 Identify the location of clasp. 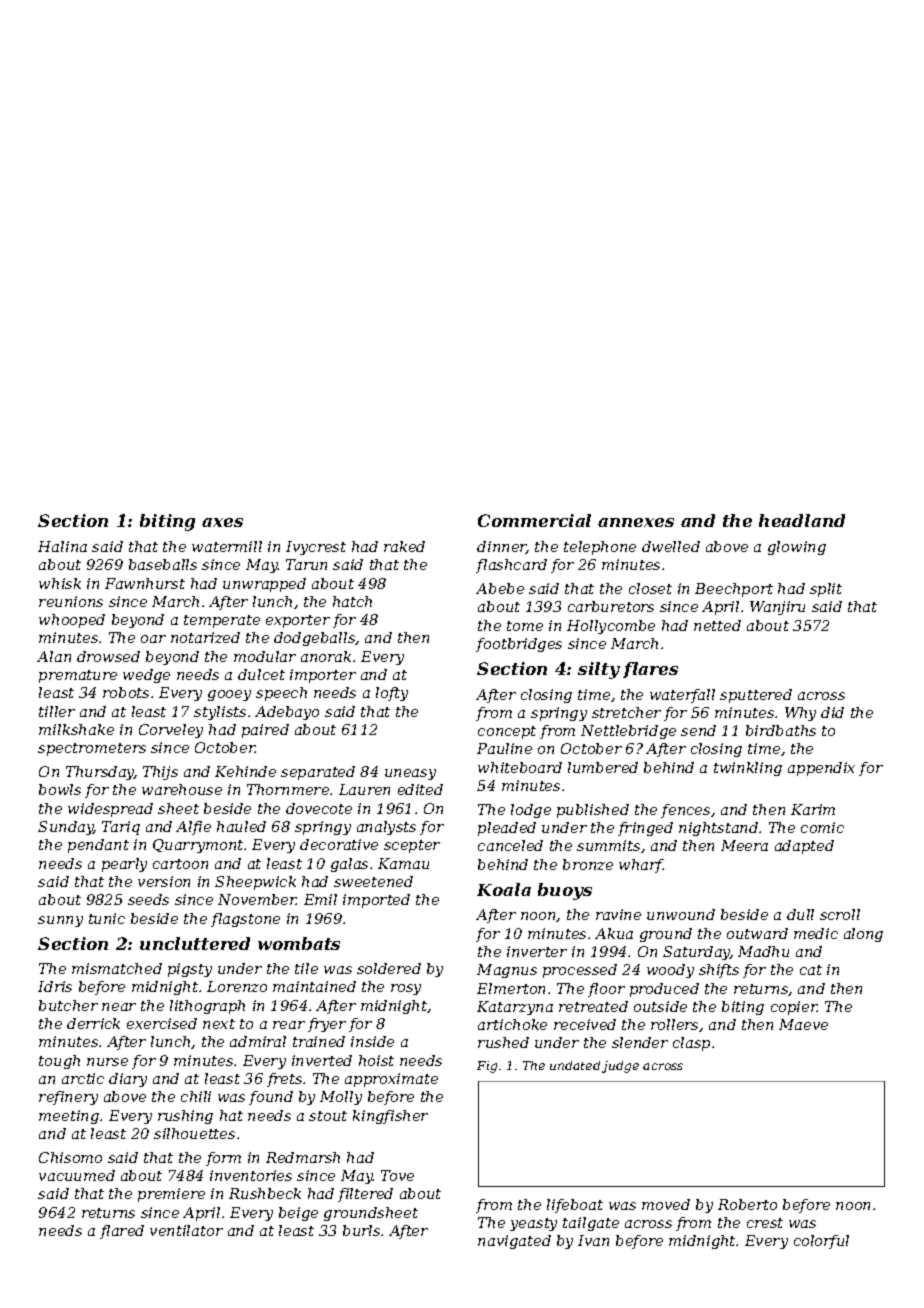
(691, 1044).
